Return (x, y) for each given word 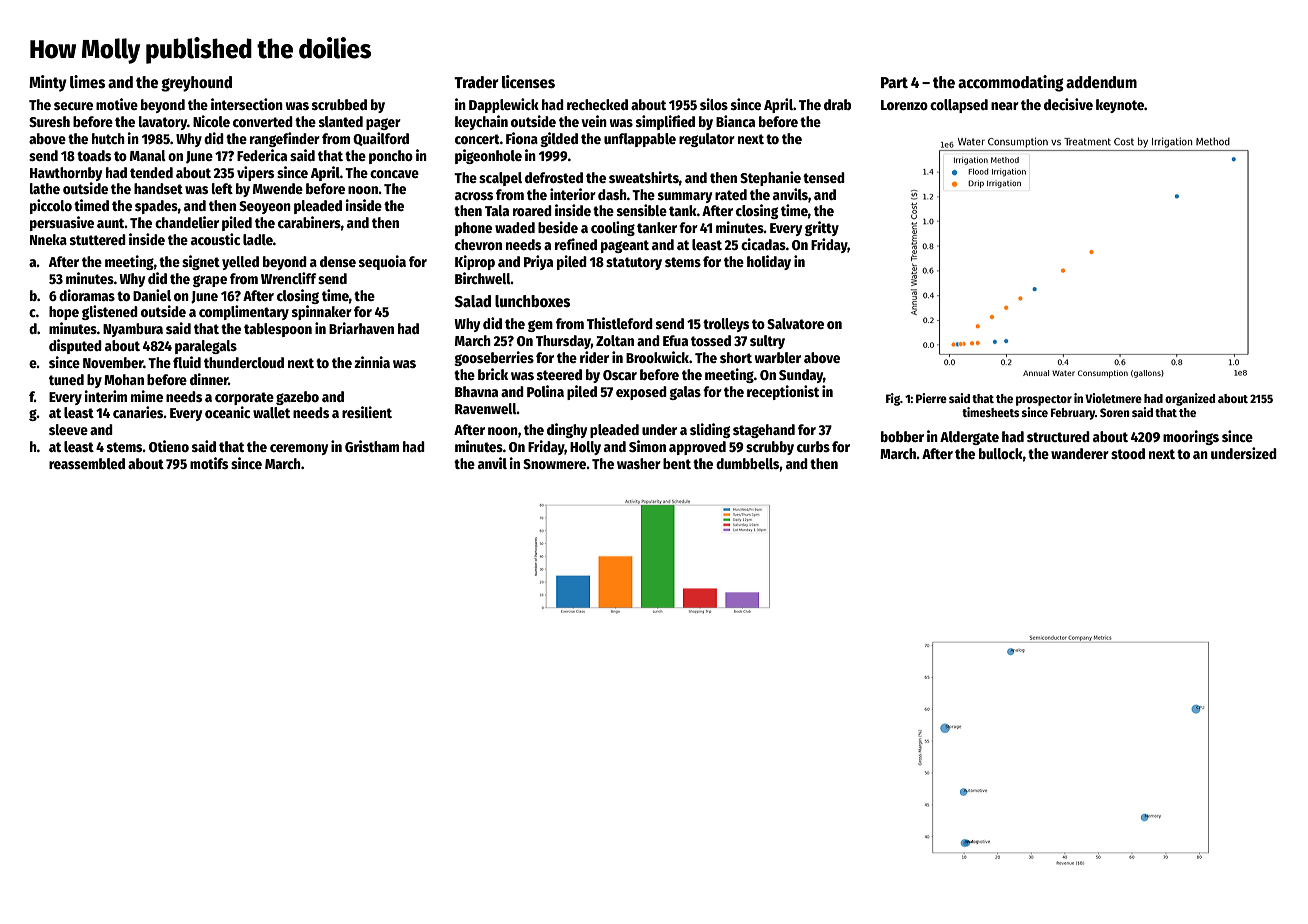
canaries (138, 412)
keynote (1120, 106)
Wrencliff (289, 278)
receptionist (783, 392)
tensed (824, 177)
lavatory (163, 123)
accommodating (1011, 83)
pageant (625, 246)
